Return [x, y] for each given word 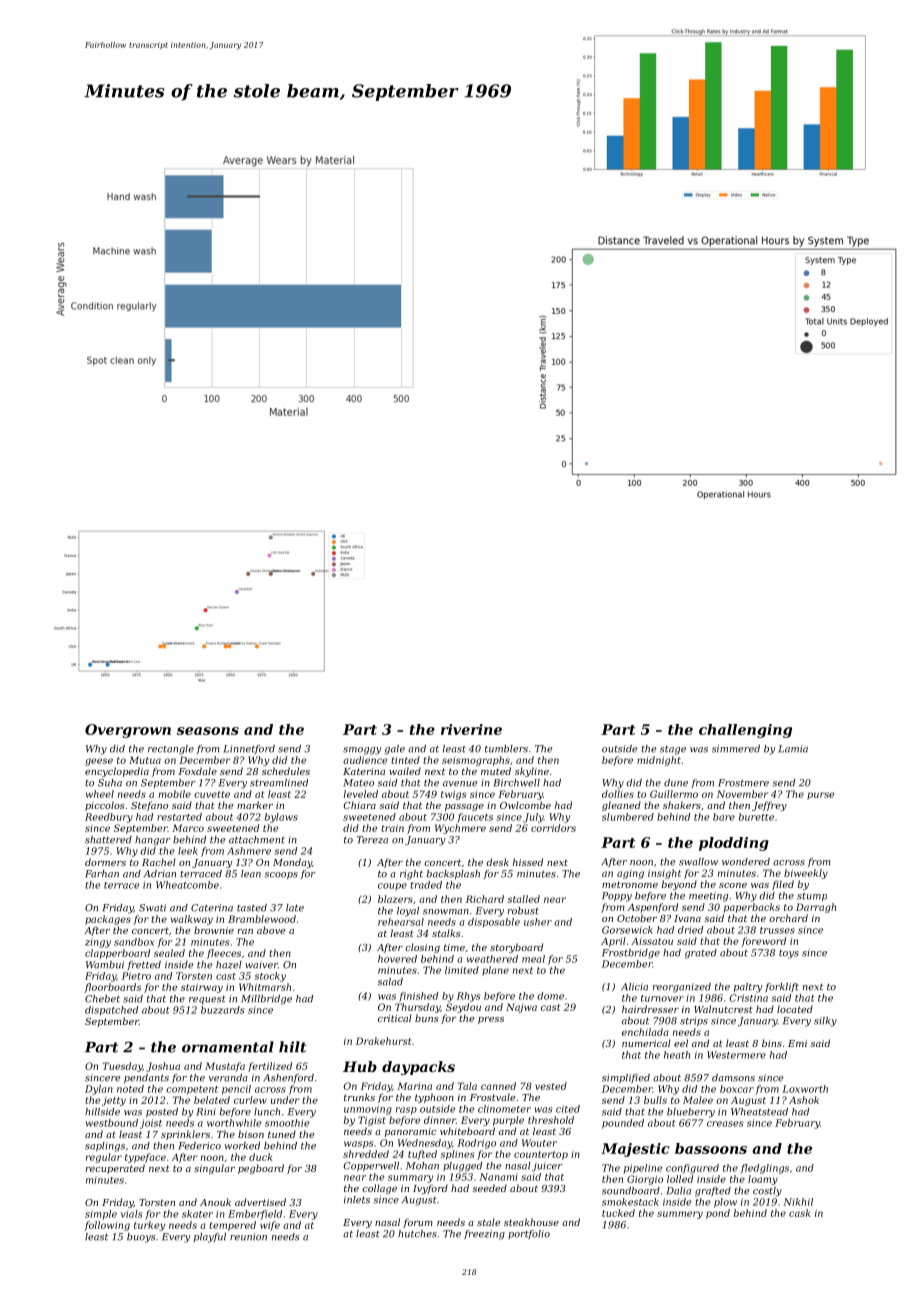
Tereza [372, 840]
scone [733, 885]
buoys [141, 1238]
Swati [152, 908]
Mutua [145, 760]
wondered [746, 862]
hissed [528, 862]
